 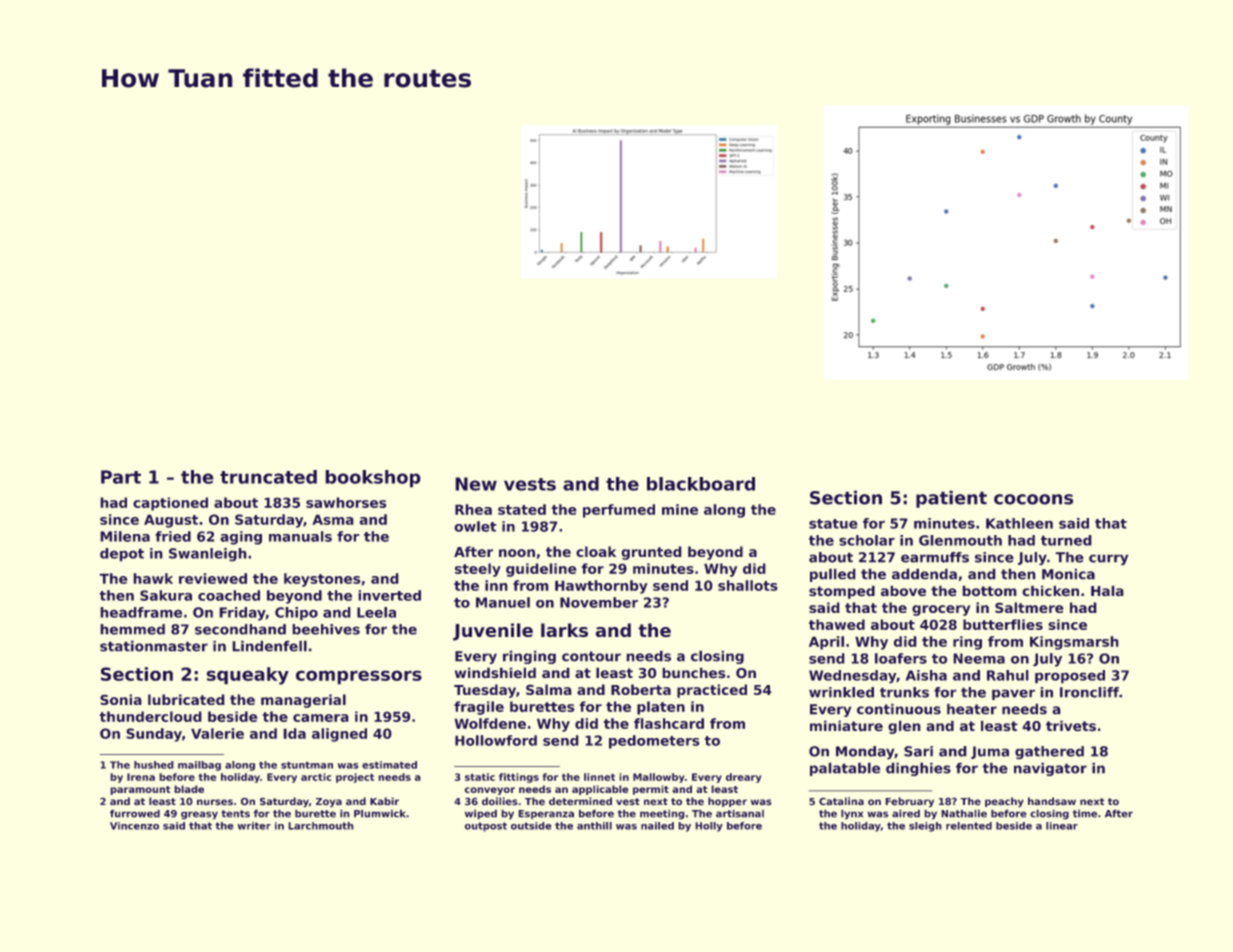 I want to click on navigator, so click(x=1050, y=769).
